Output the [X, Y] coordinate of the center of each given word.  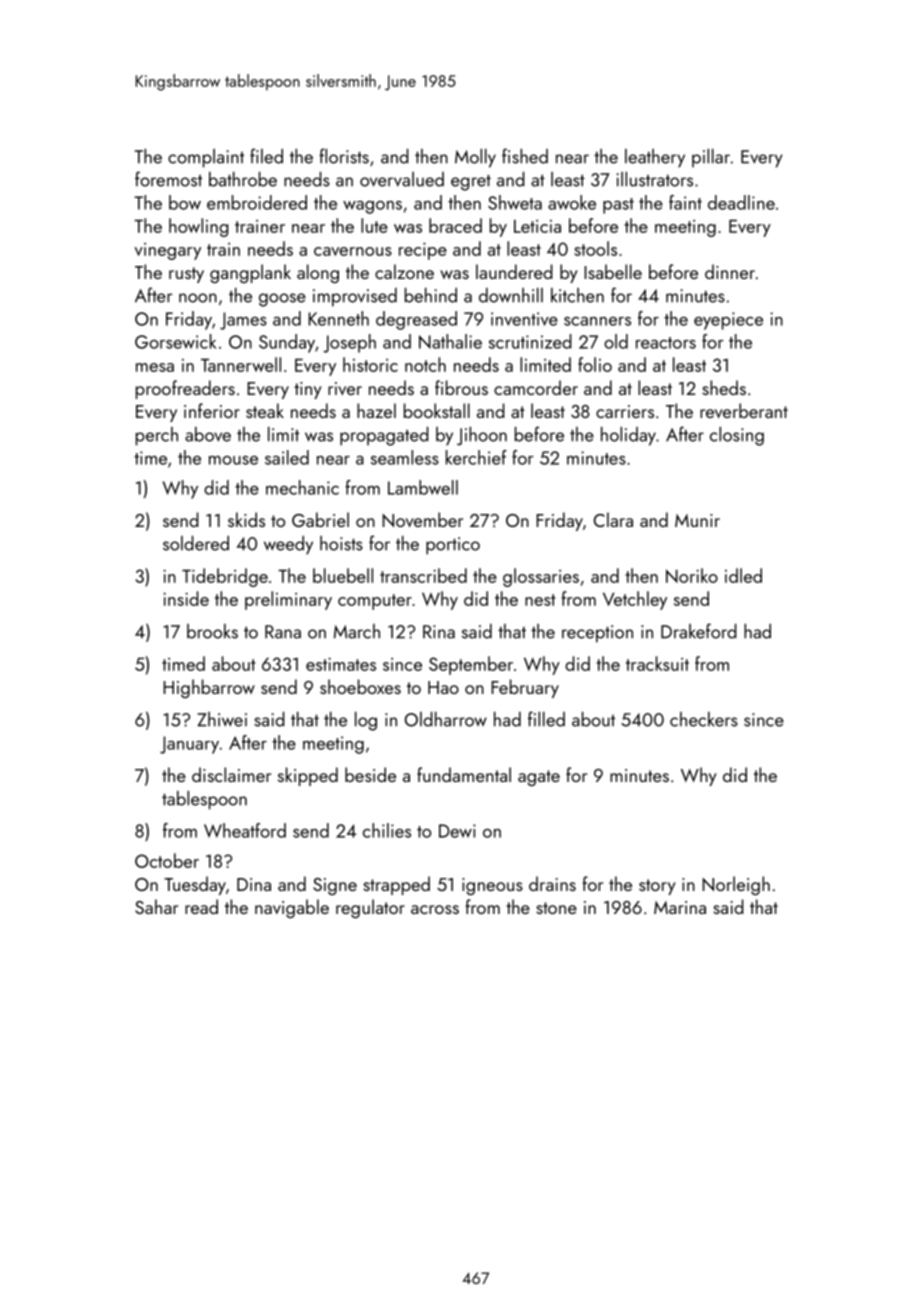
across [435, 909]
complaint [206, 158]
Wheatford [245, 830]
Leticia [537, 226]
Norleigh [736, 885]
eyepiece [728, 321]
